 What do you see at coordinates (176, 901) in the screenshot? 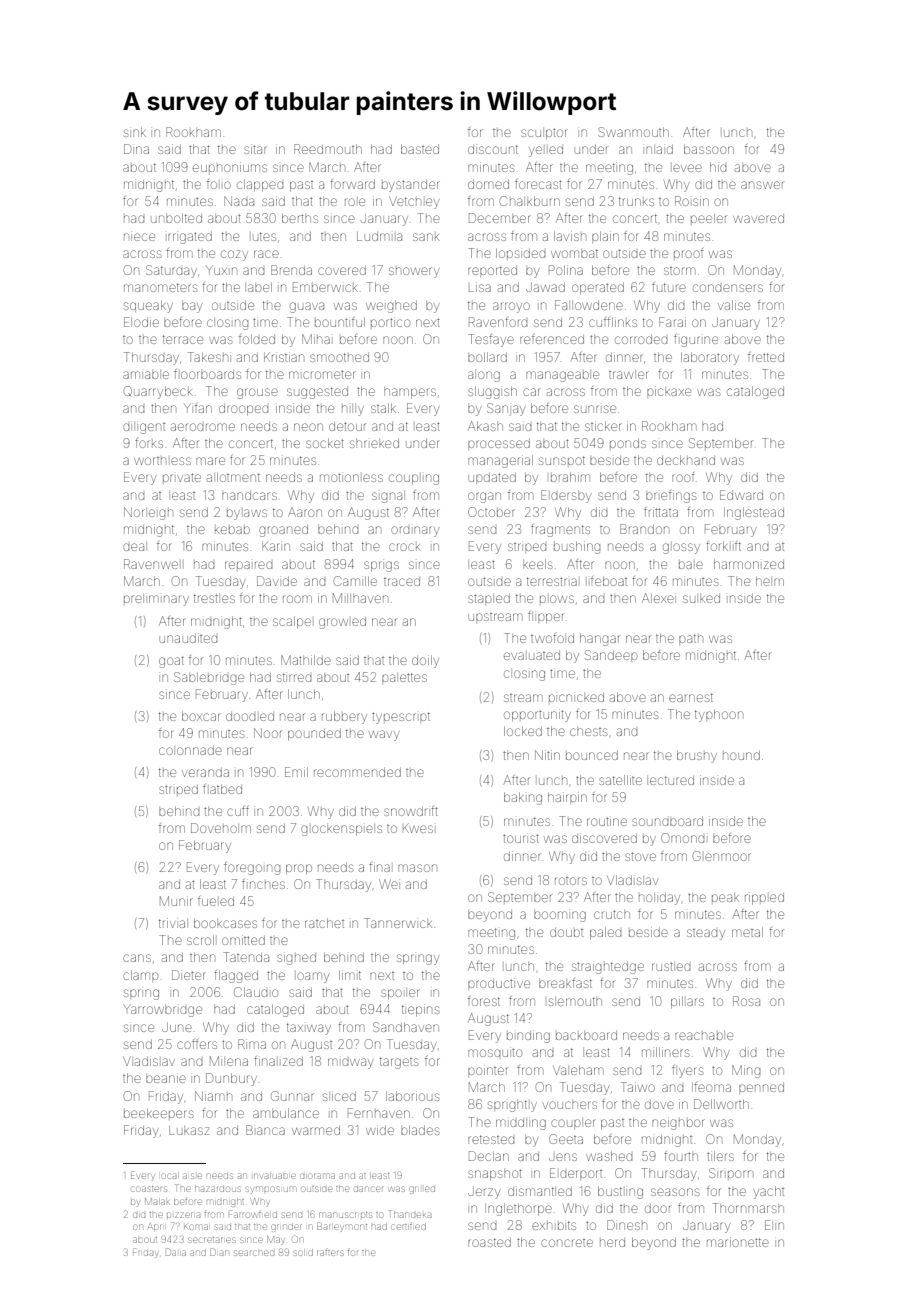
I see `Munir` at bounding box center [176, 901].
